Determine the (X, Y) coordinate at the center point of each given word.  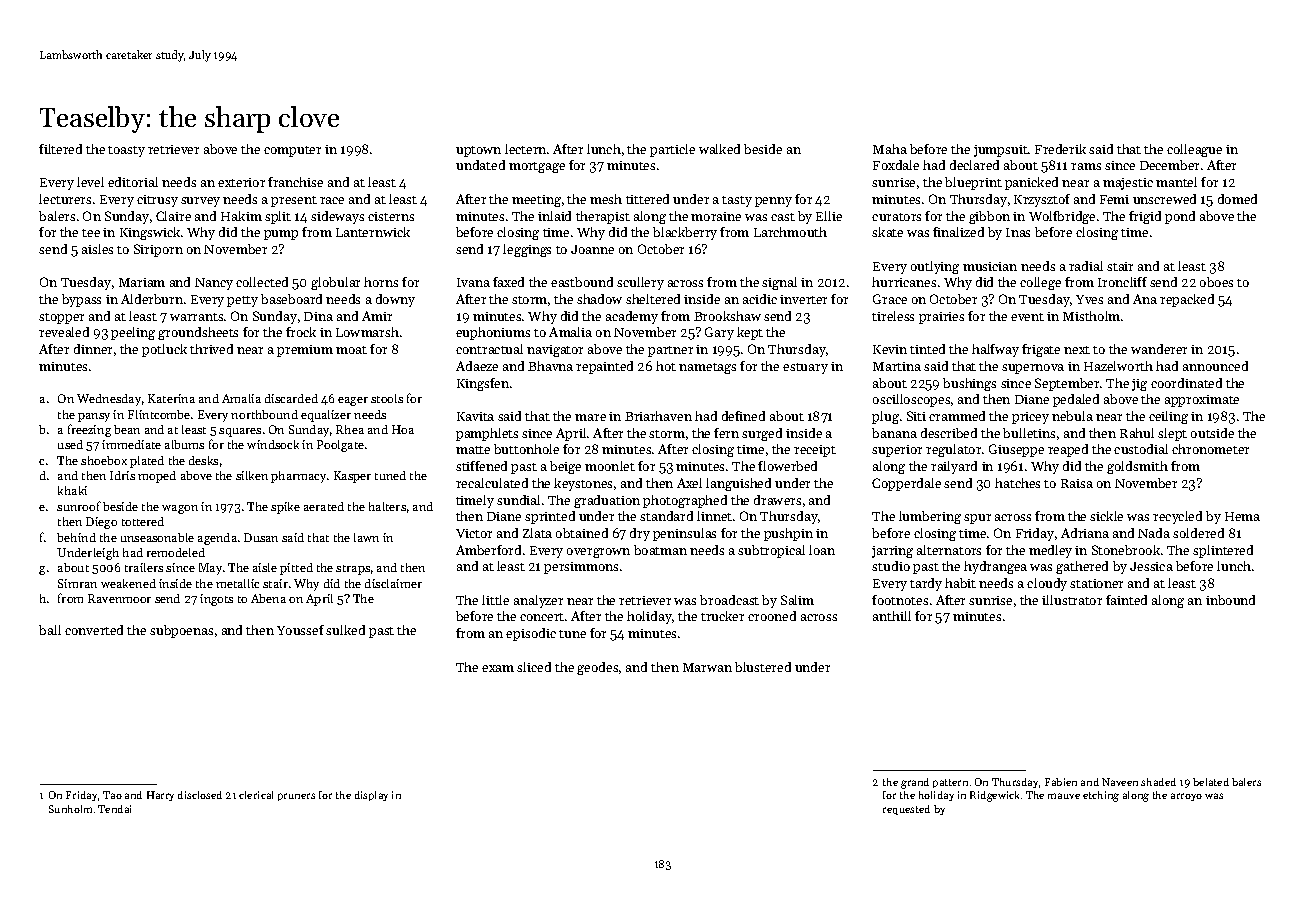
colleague (1194, 150)
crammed (957, 416)
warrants (196, 317)
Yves (1089, 299)
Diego (101, 523)
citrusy (157, 201)
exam (498, 668)
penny (773, 202)
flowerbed (787, 466)
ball (50, 630)
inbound (1230, 600)
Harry (160, 796)
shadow (599, 299)
